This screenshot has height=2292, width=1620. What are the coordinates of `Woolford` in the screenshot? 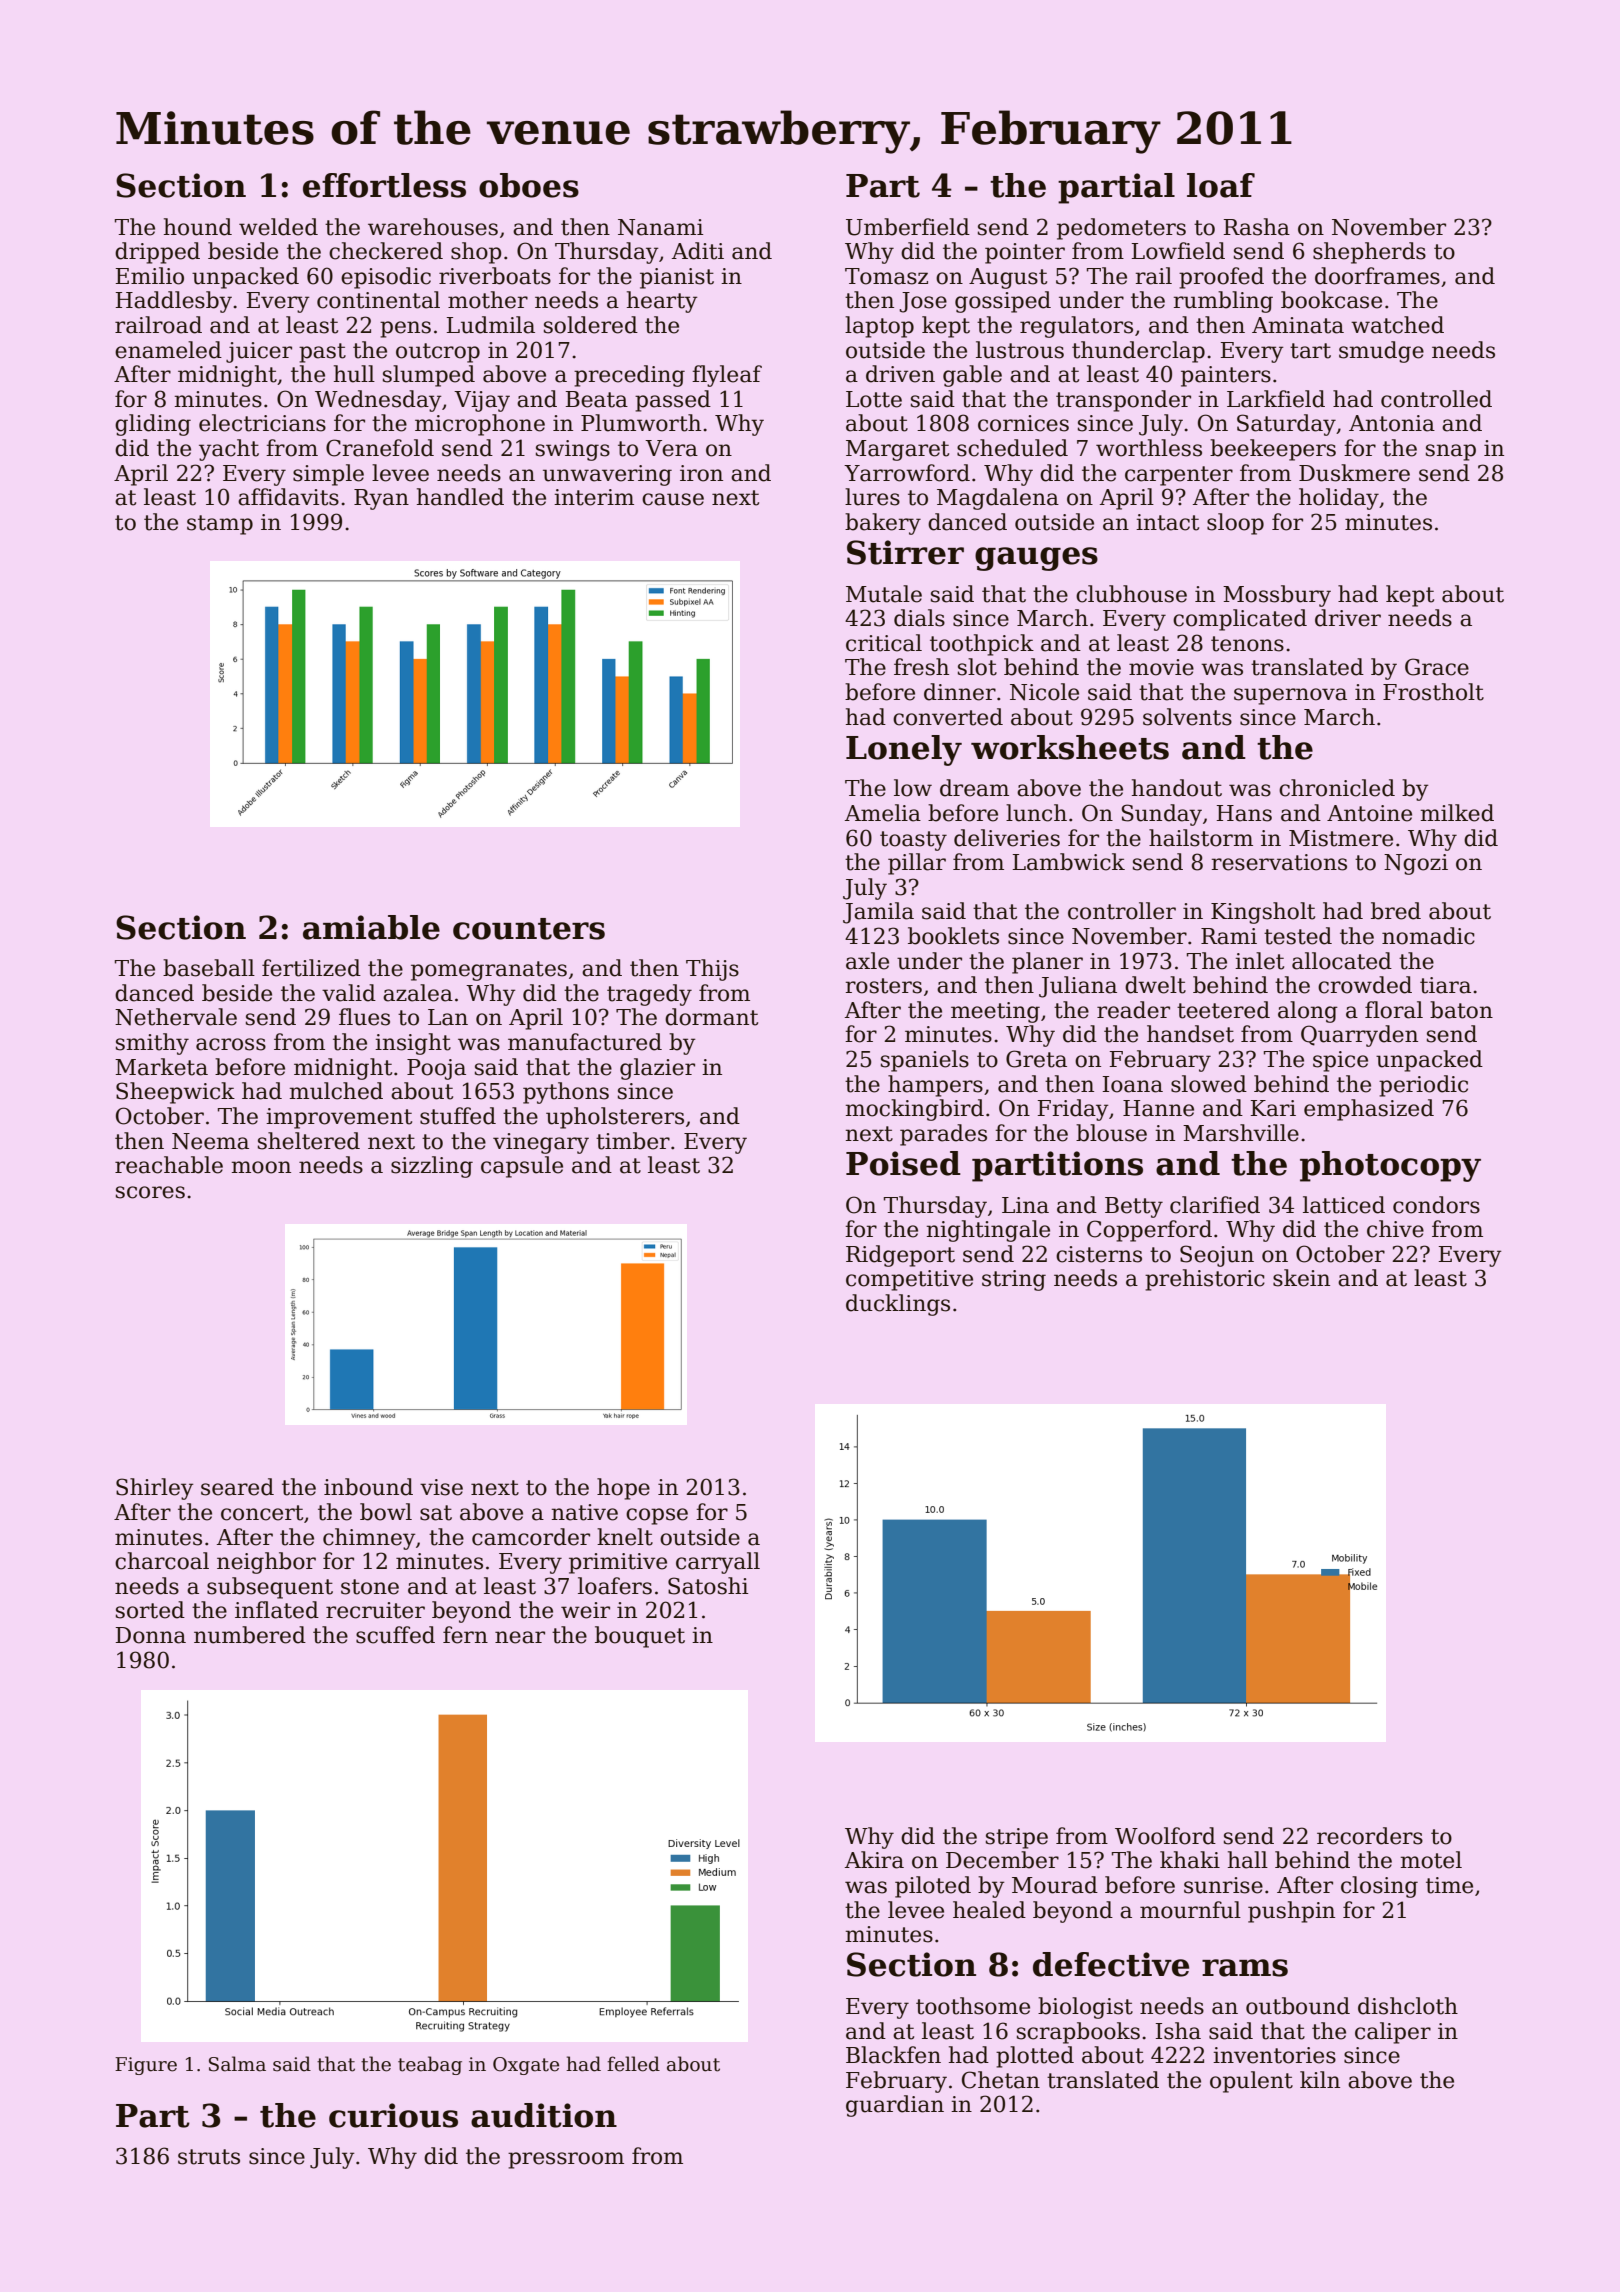 It's located at (1165, 1836).
